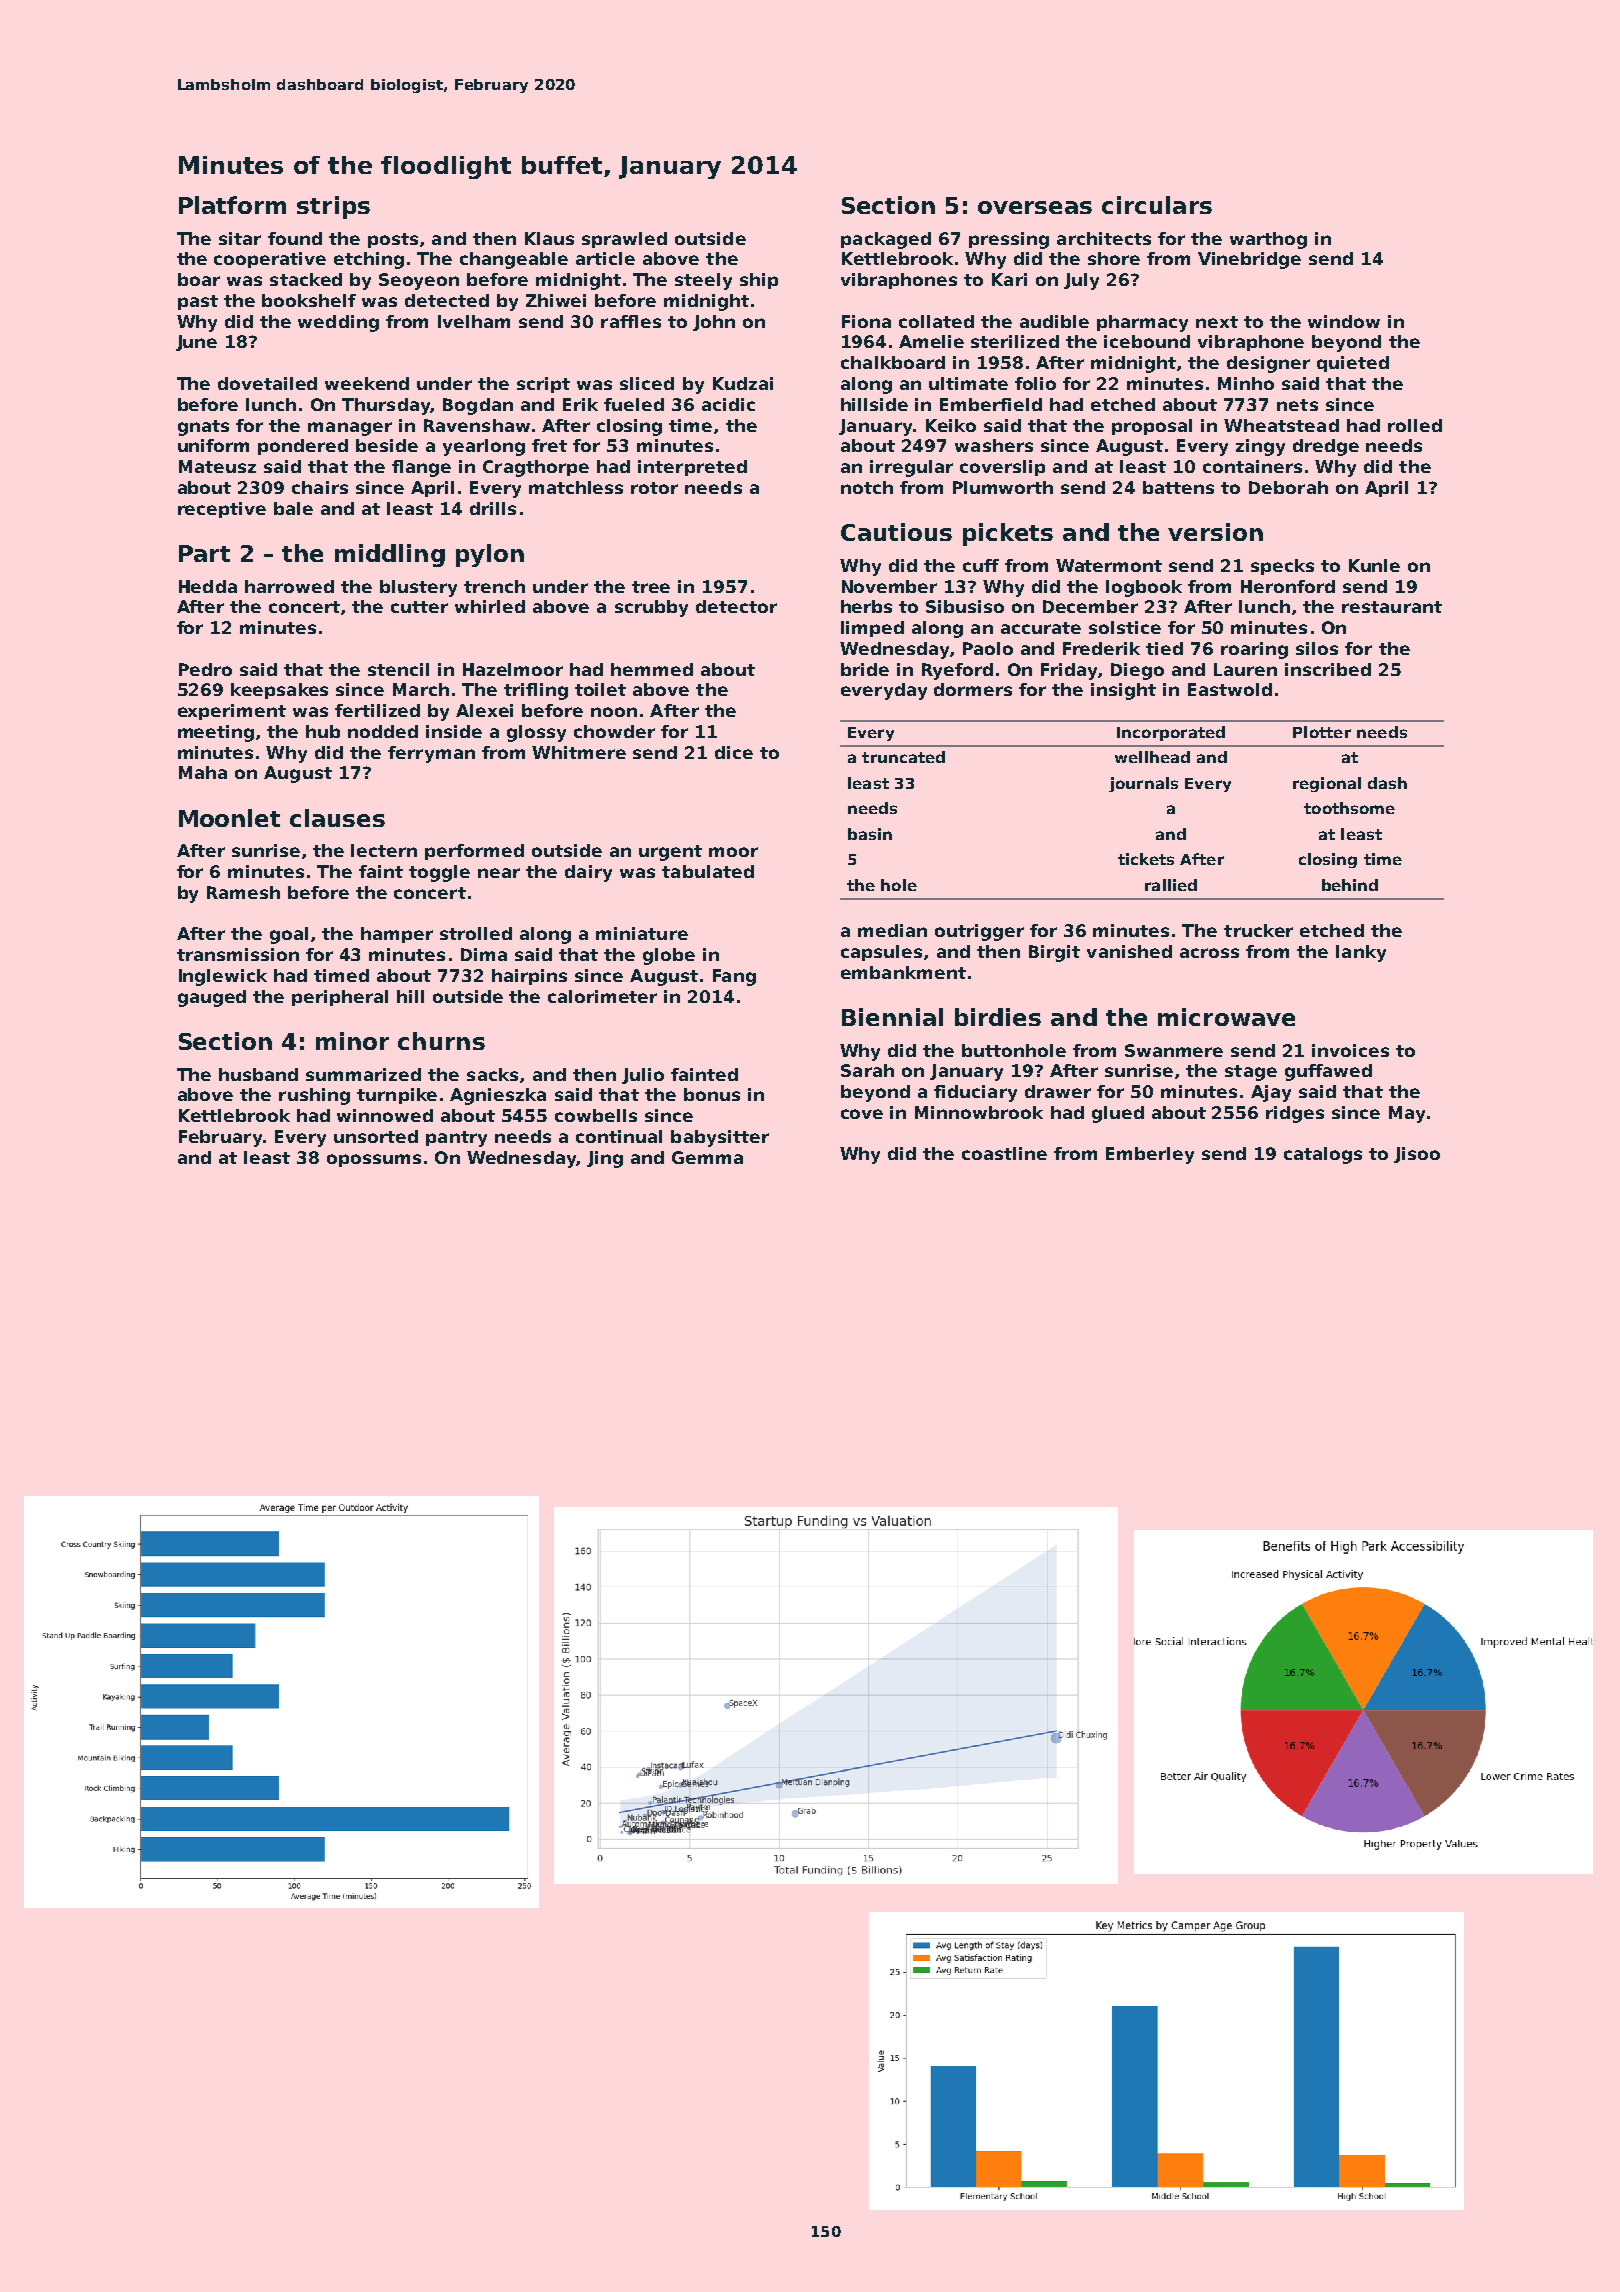  What do you see at coordinates (602, 996) in the page?
I see `calorimeter` at bounding box center [602, 996].
